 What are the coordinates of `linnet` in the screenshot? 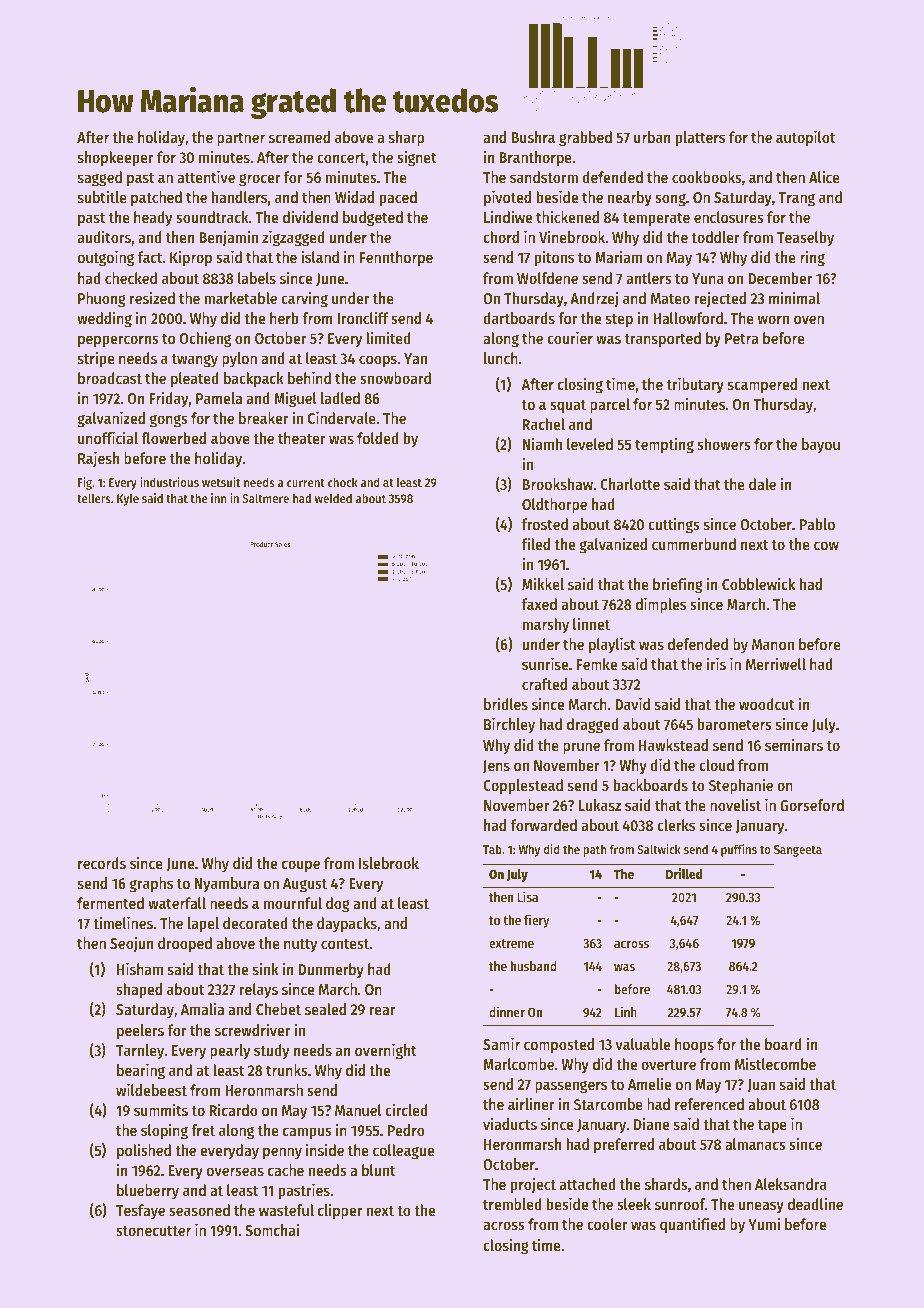 It's located at (591, 623).
